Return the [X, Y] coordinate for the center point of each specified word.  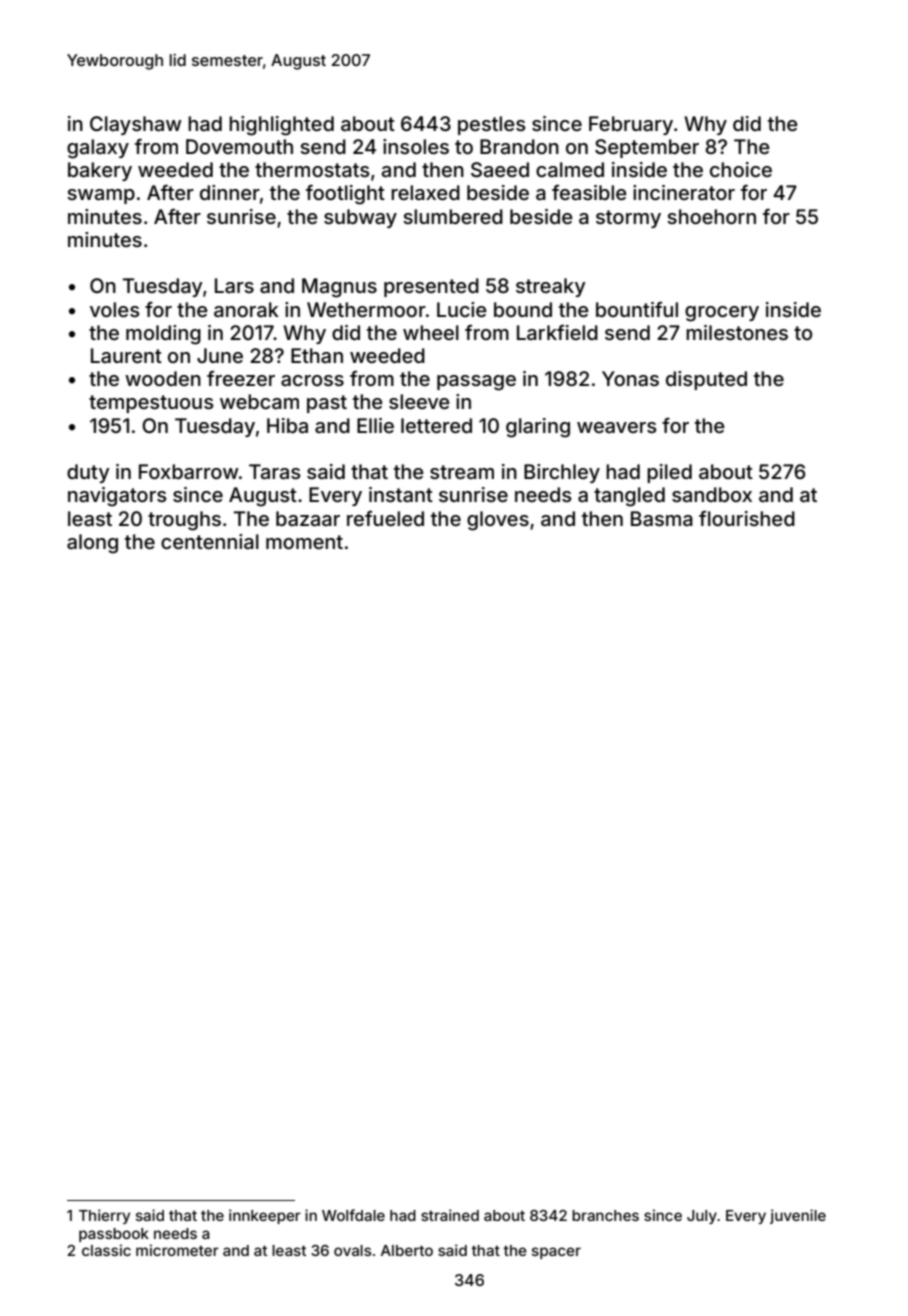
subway [360, 218]
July [702, 1217]
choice [741, 169]
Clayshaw [136, 125]
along [92, 544]
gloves [498, 521]
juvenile [798, 1216]
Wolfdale [353, 1215]
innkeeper [265, 1216]
